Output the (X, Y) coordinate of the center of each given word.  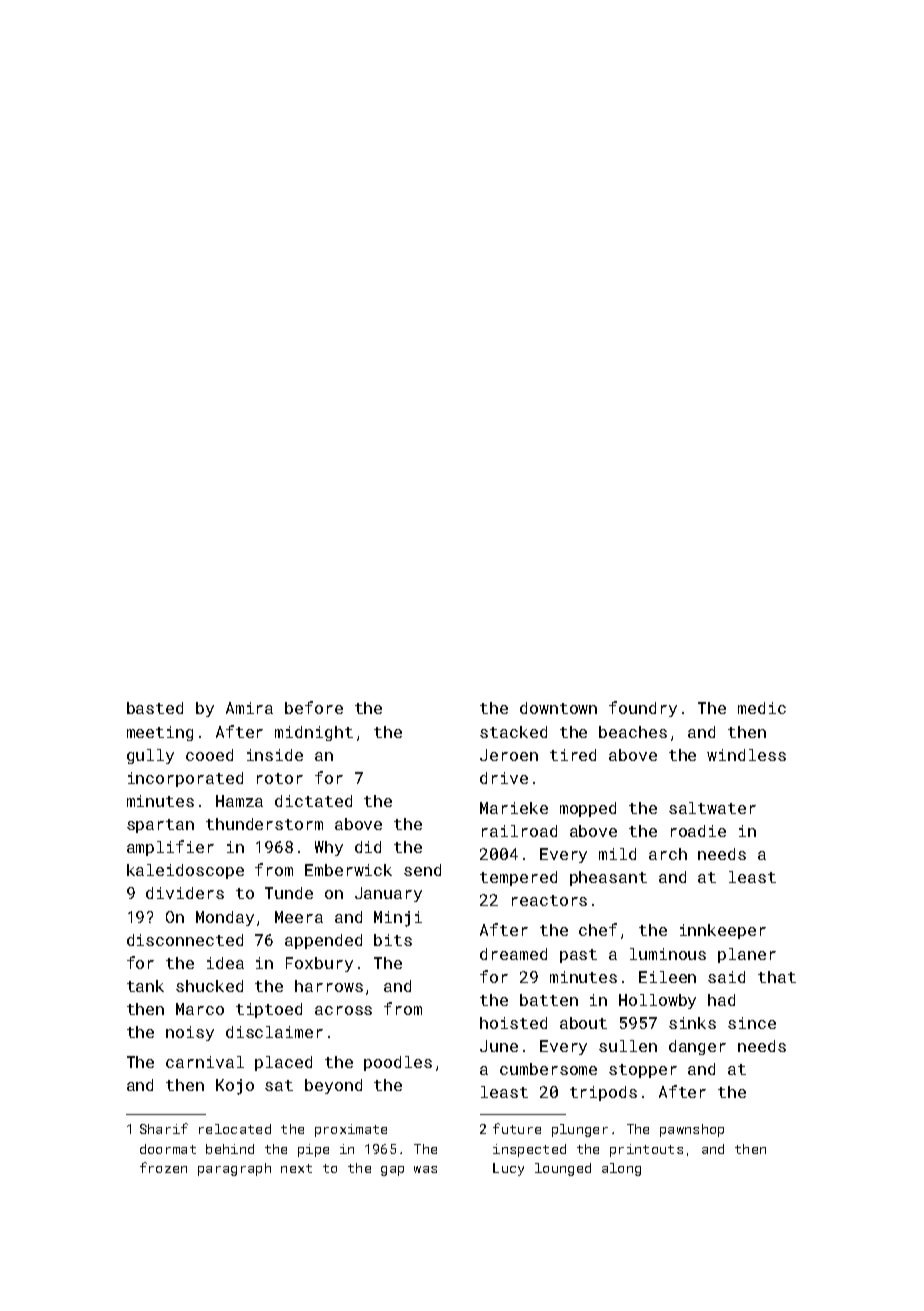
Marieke (514, 808)
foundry (643, 709)
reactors (549, 900)
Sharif (164, 1128)
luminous (668, 954)
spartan (160, 826)
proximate (351, 1130)
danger (697, 1047)
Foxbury (319, 964)
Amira (249, 708)
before (314, 707)
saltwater (712, 808)
